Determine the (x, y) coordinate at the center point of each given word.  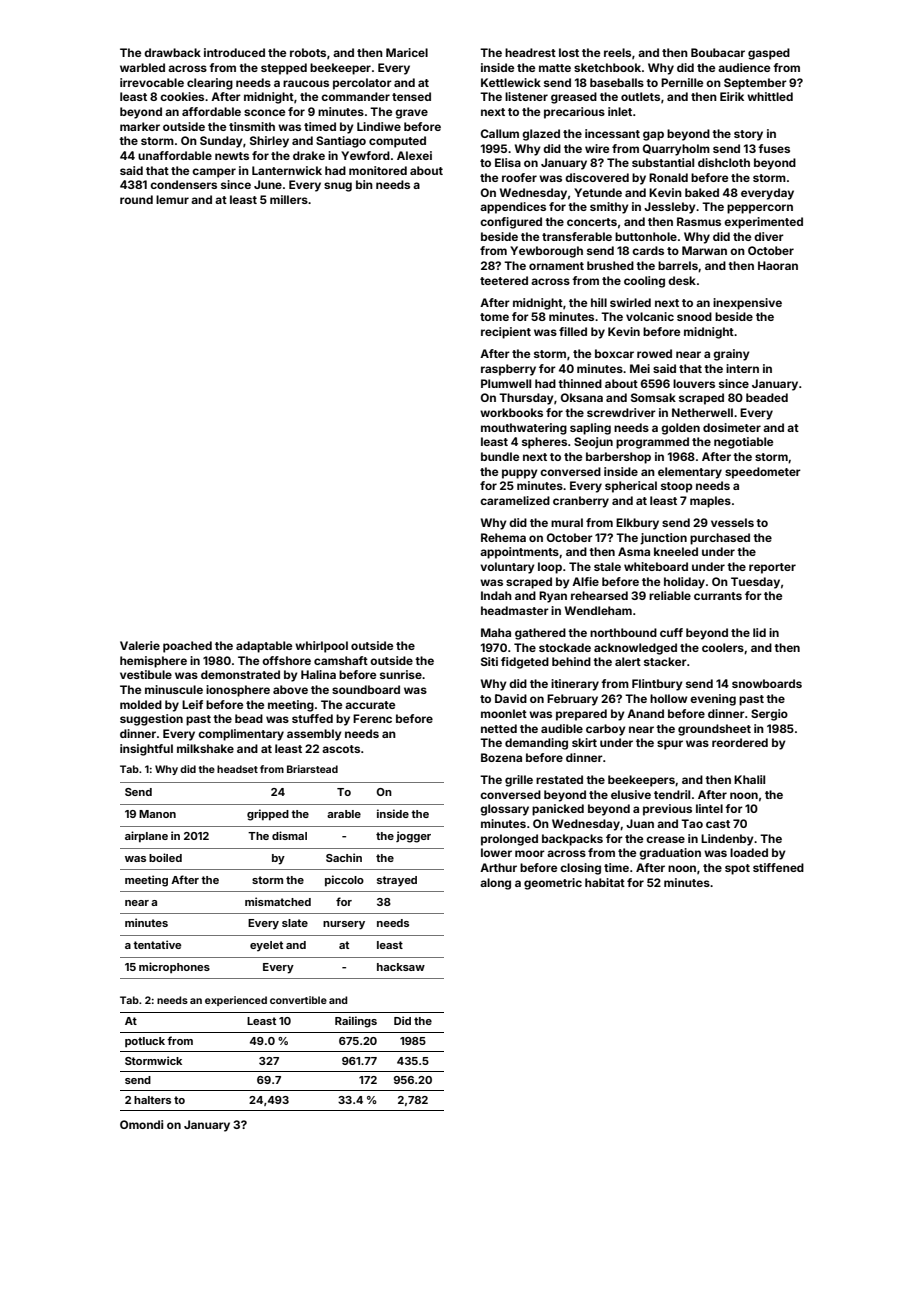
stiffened (778, 867)
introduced (234, 52)
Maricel (407, 52)
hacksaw (401, 967)
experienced (236, 1001)
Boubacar (718, 52)
